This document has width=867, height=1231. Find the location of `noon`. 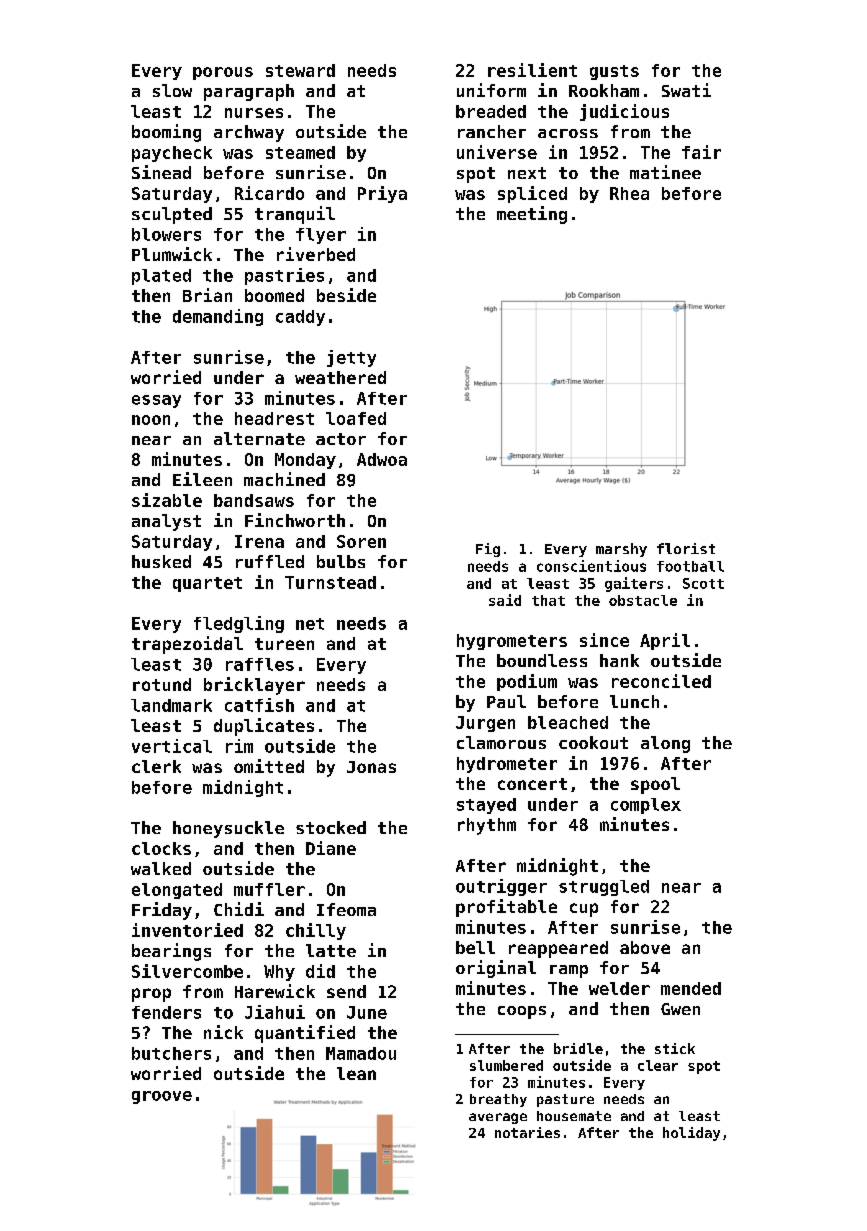

noon is located at coordinates (151, 420).
